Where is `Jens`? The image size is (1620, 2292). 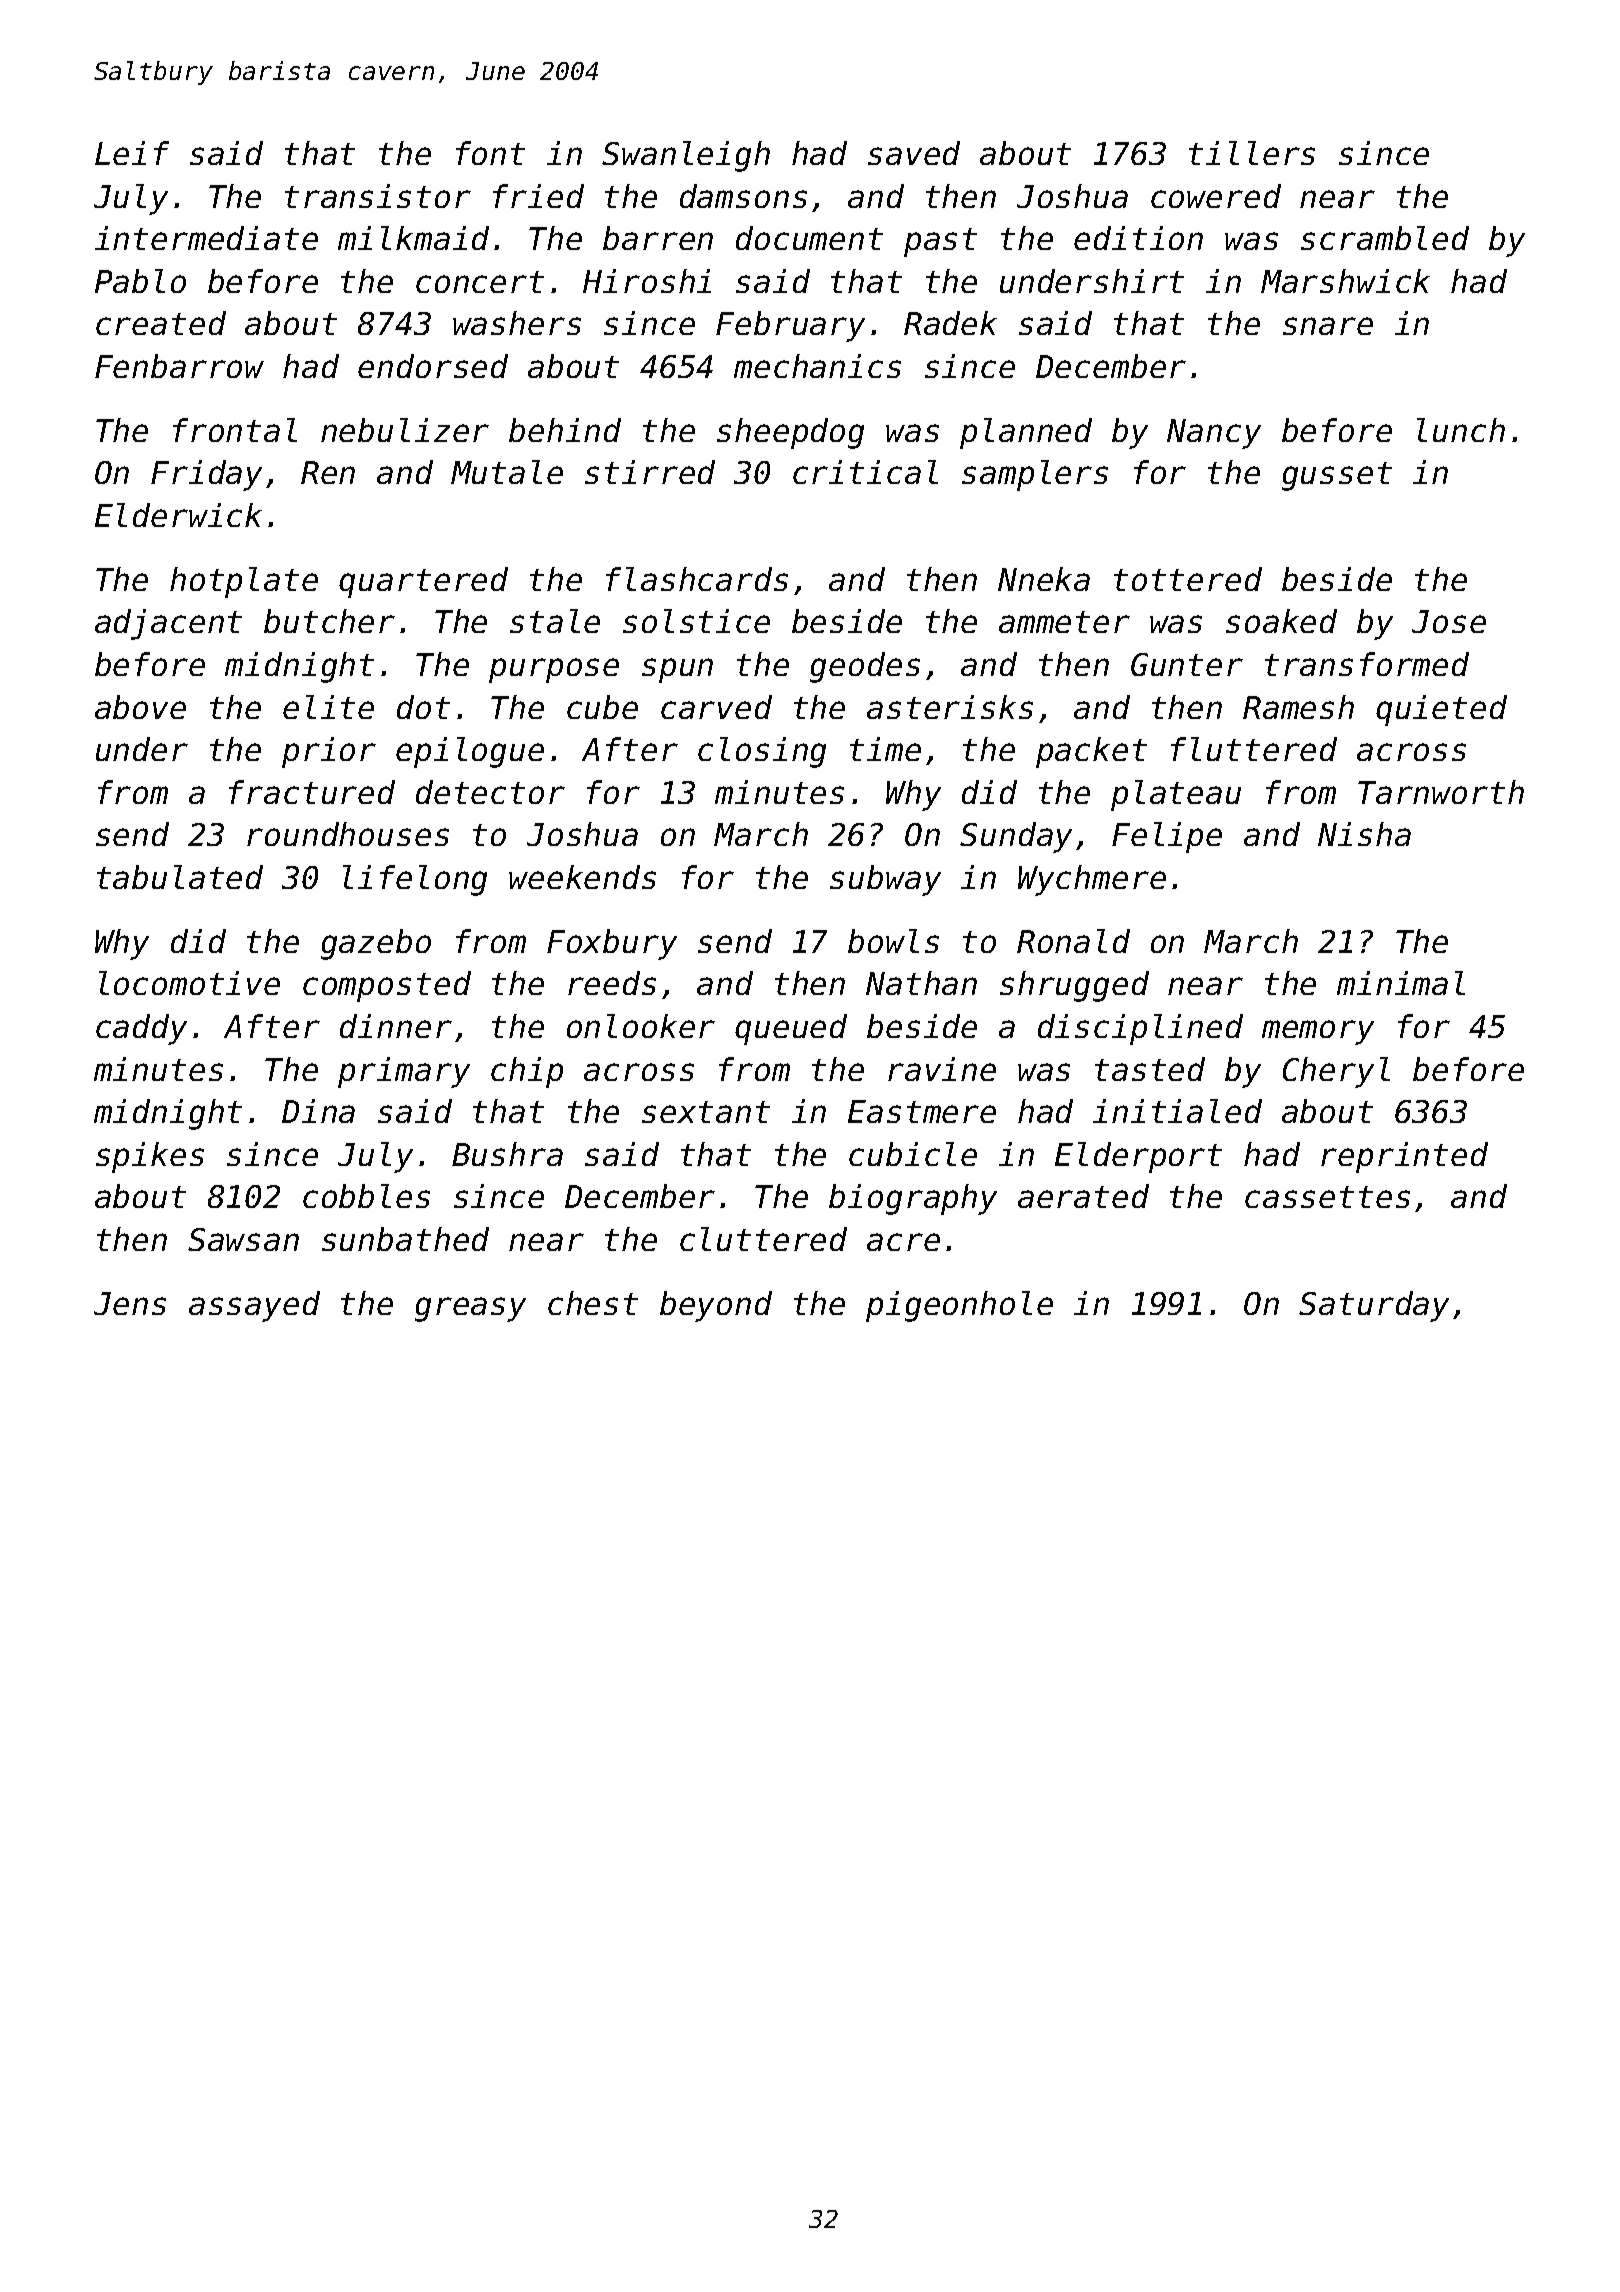 Jens is located at coordinates (130, 1303).
